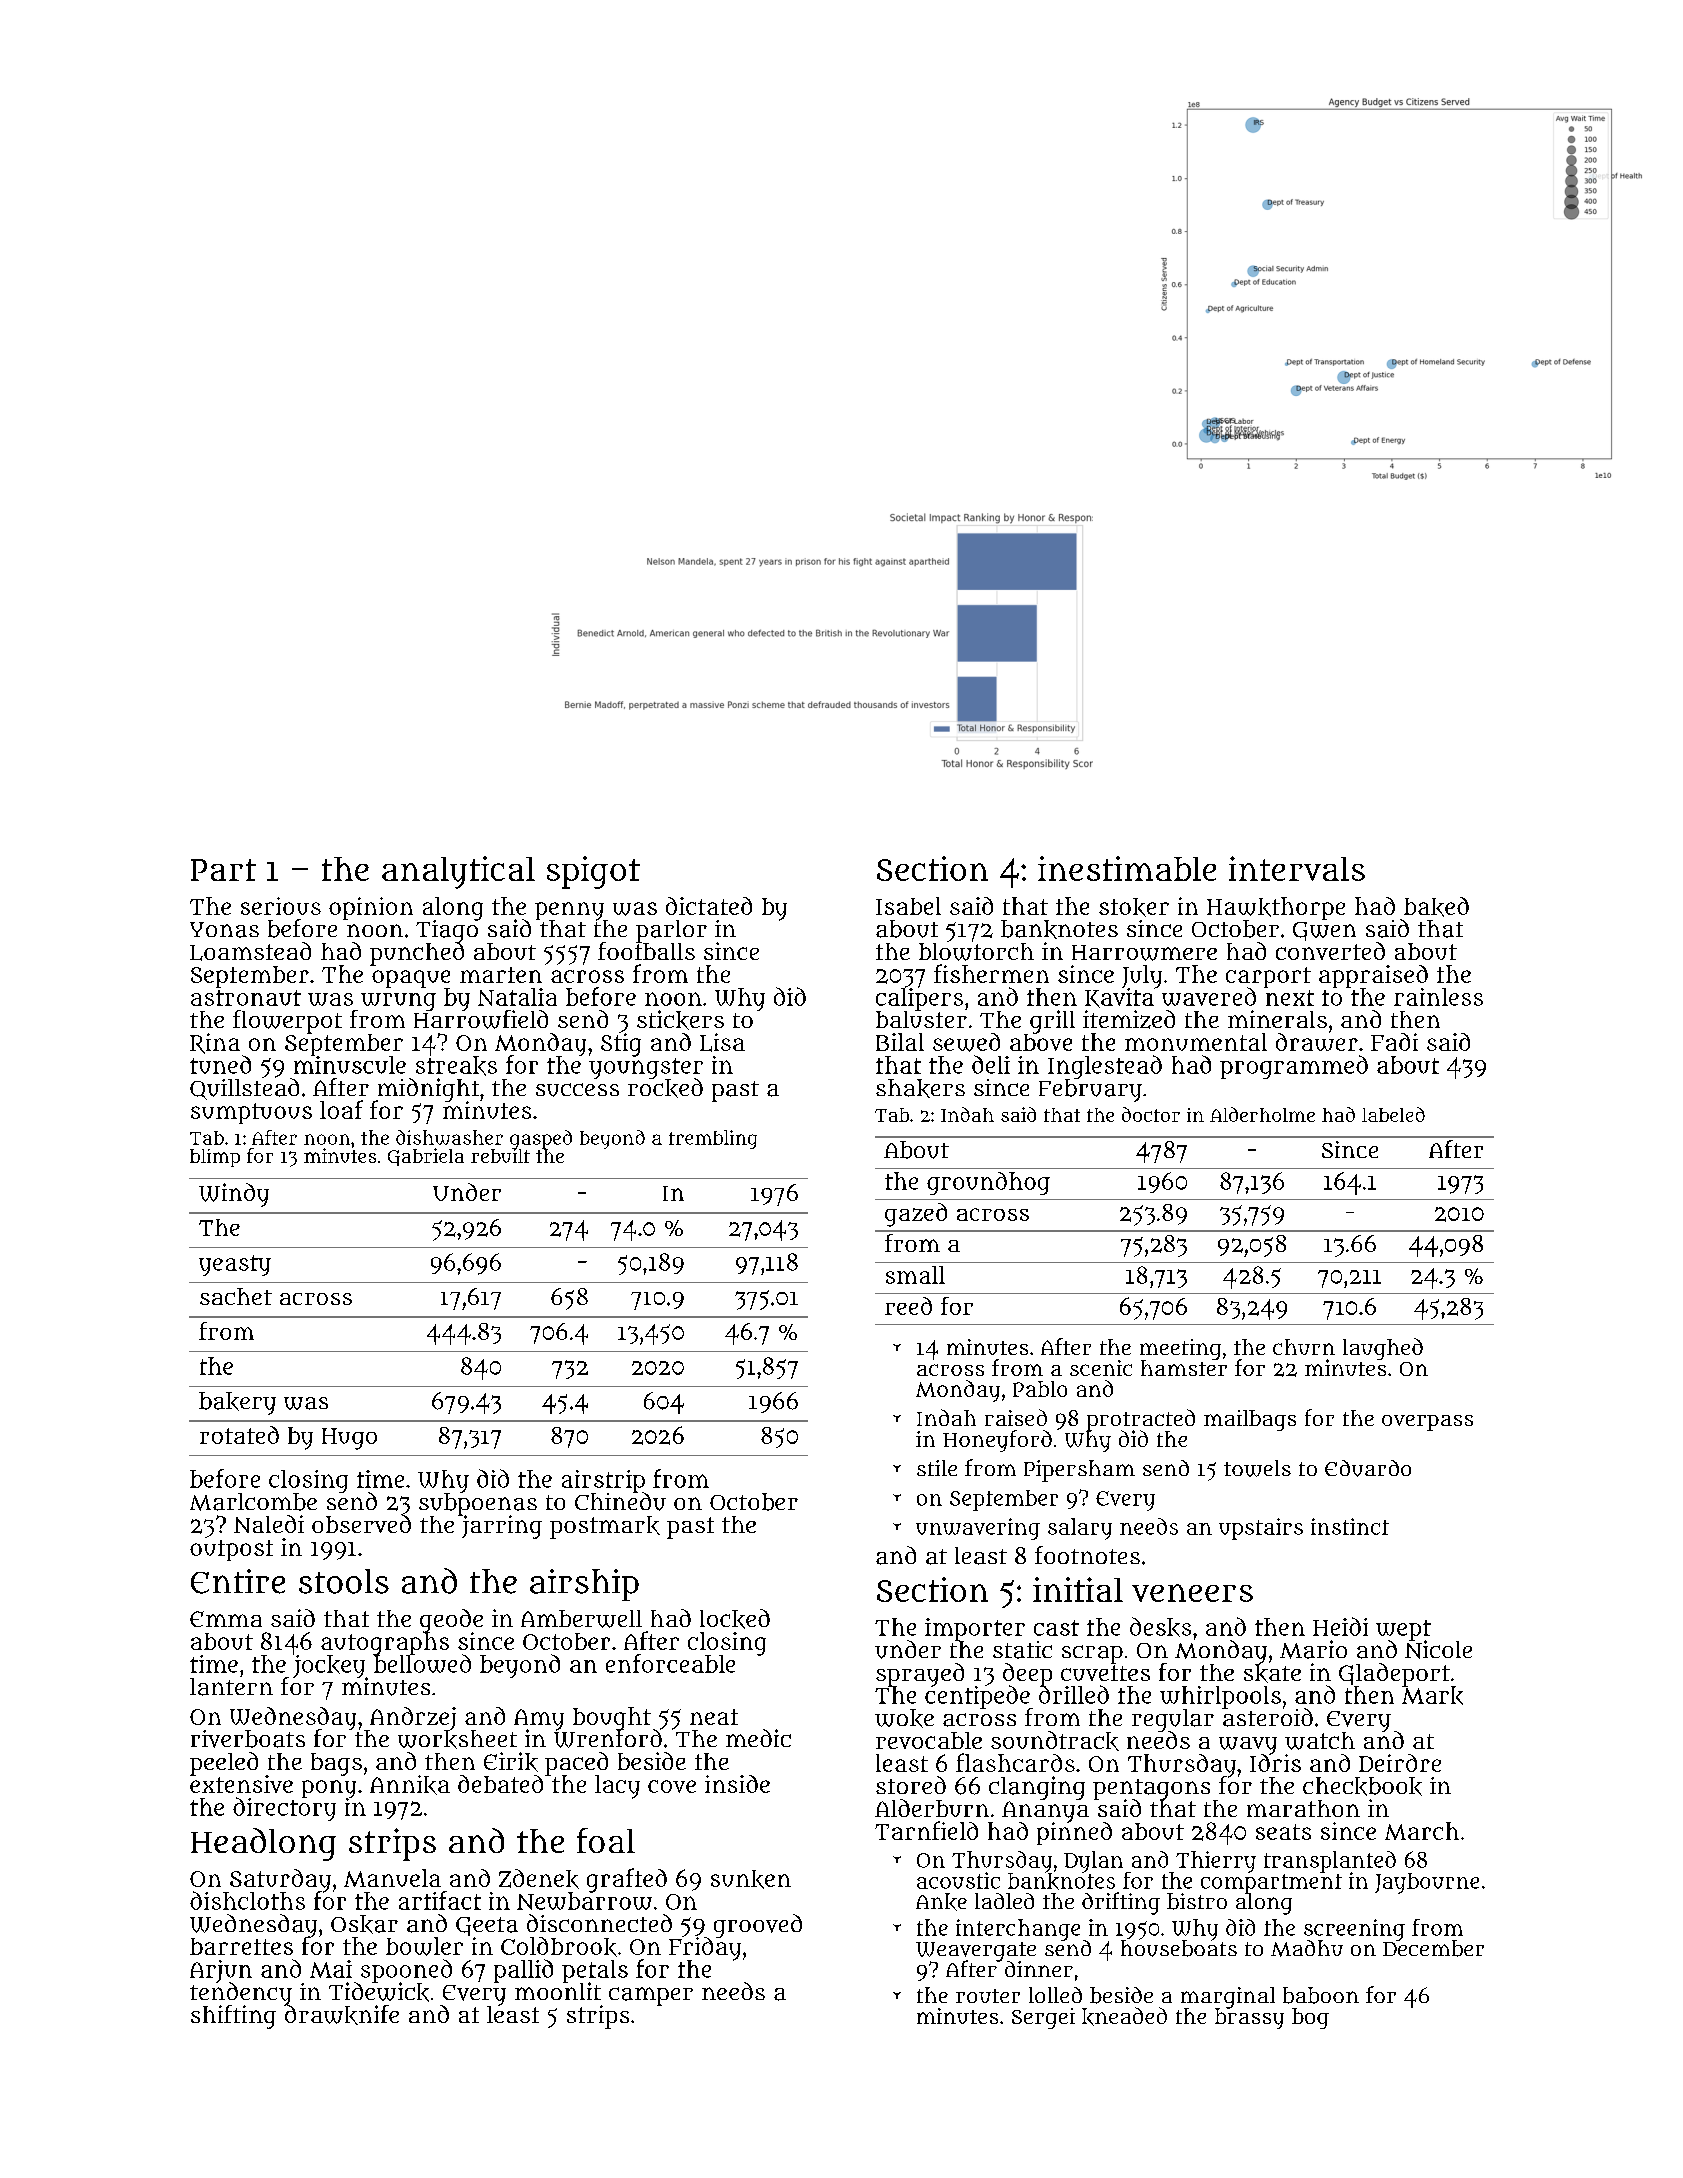 Image resolution: width=1683 pixels, height=2178 pixels. I want to click on punched, so click(417, 954).
